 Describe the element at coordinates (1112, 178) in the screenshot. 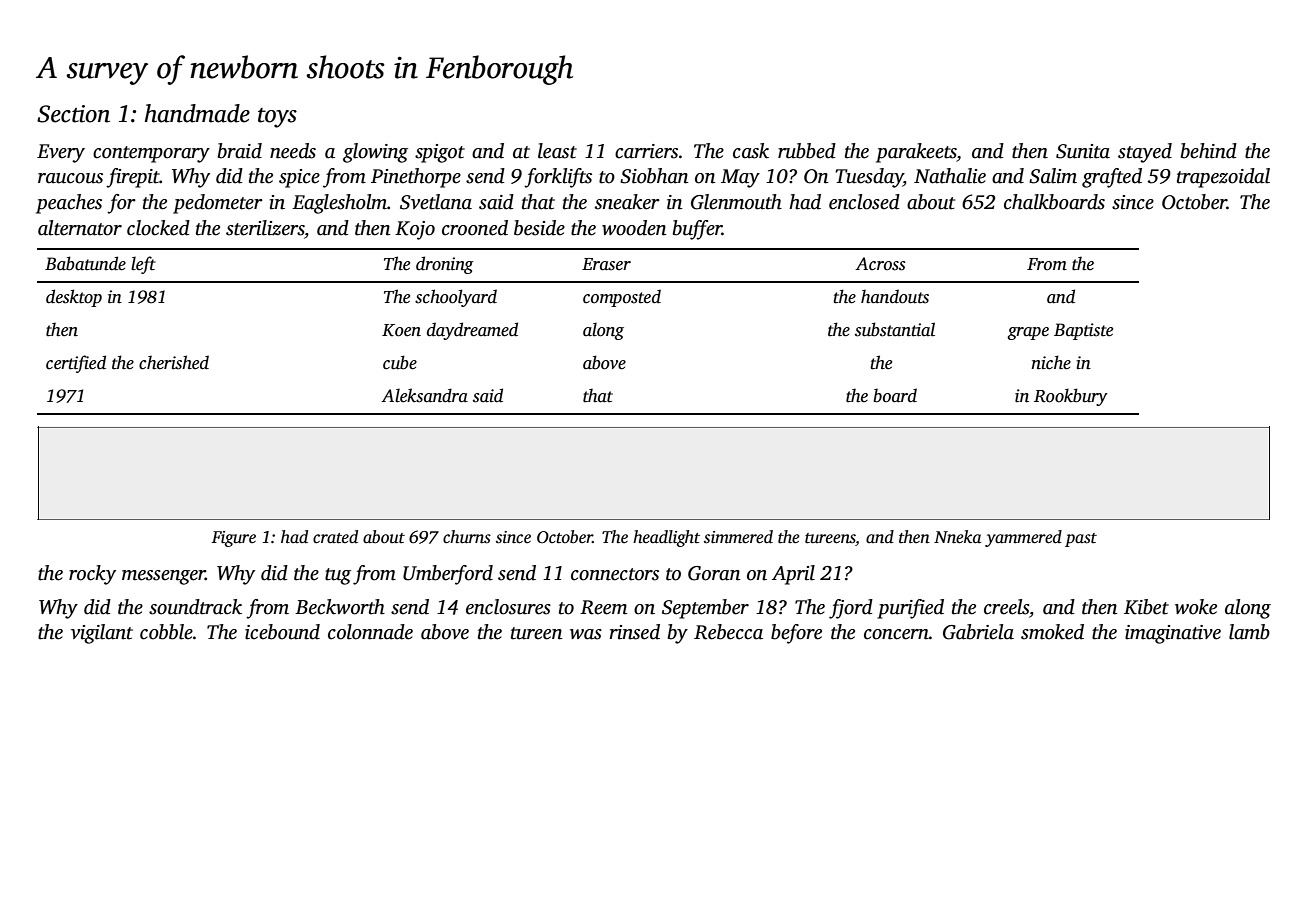

I see `grafted` at that location.
